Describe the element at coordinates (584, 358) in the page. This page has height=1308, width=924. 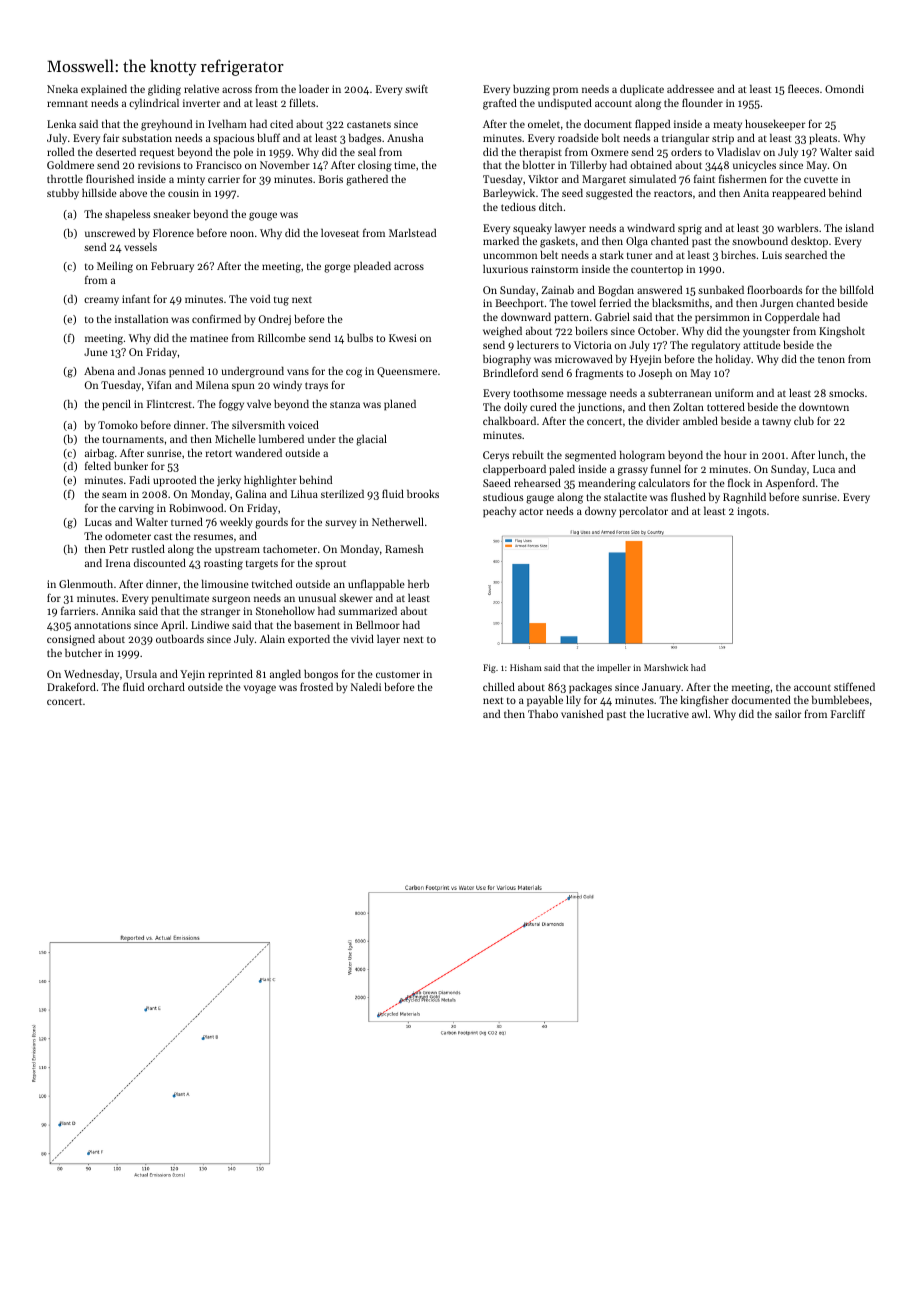
I see `microwaved` at that location.
